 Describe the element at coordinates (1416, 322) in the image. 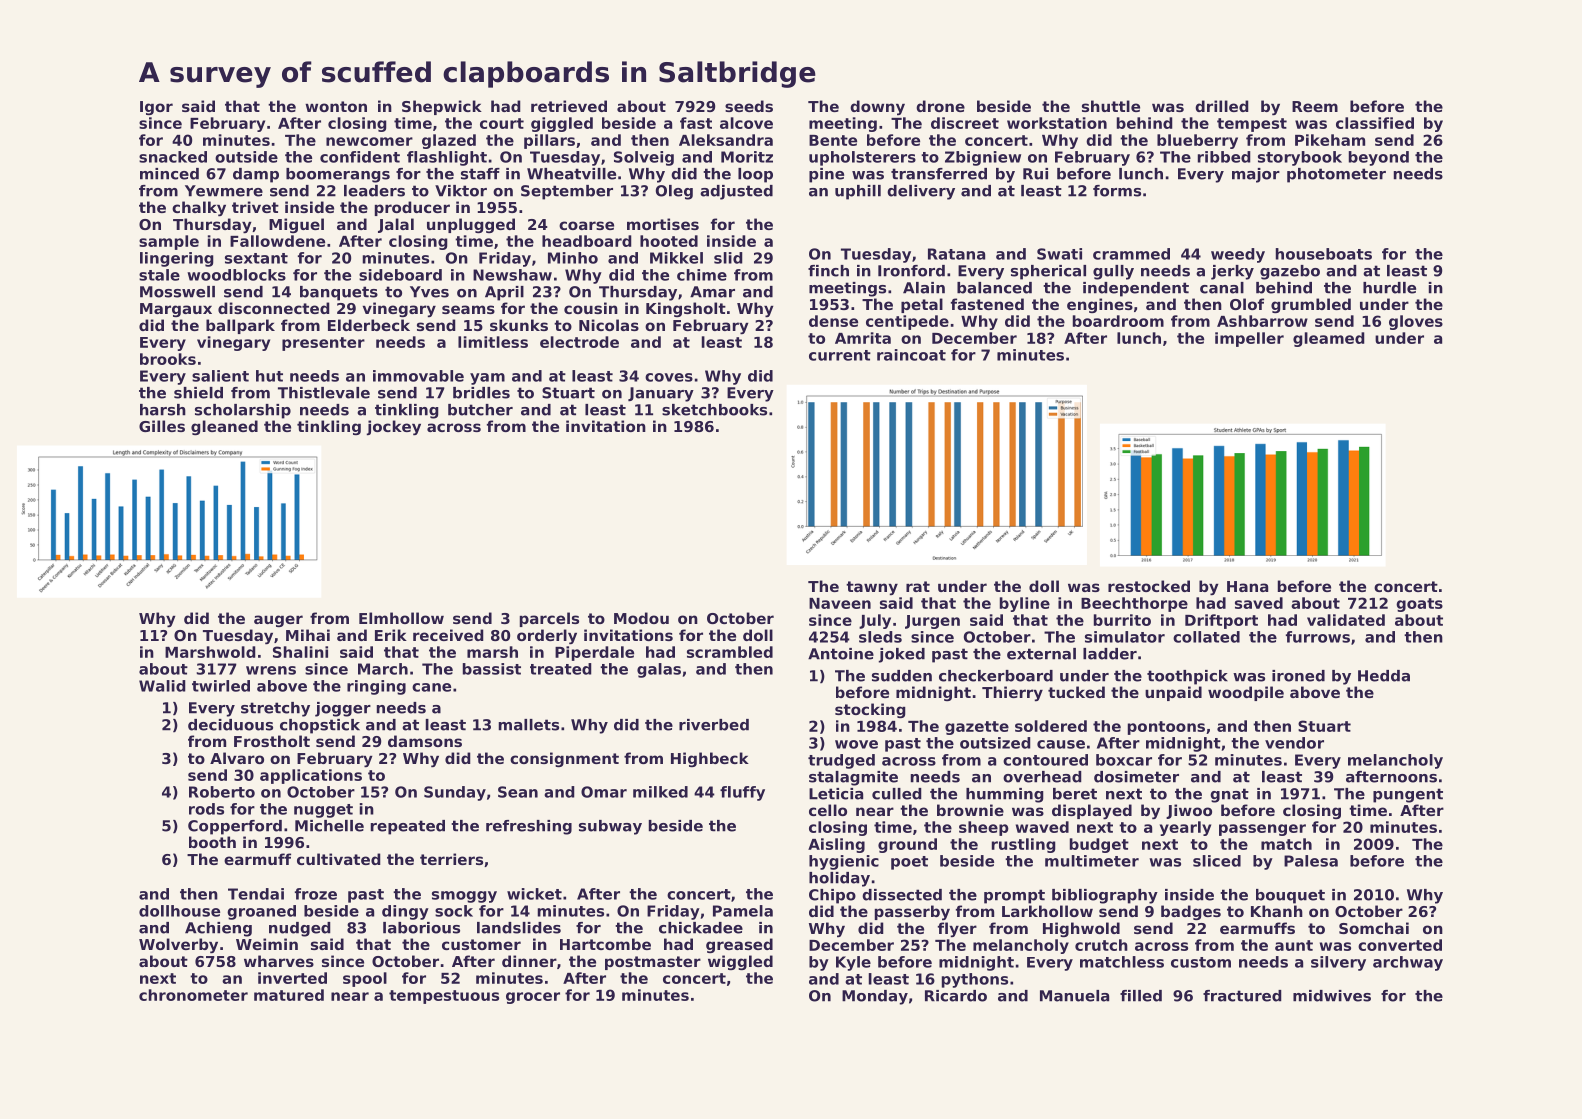

I see `gloves` at that location.
